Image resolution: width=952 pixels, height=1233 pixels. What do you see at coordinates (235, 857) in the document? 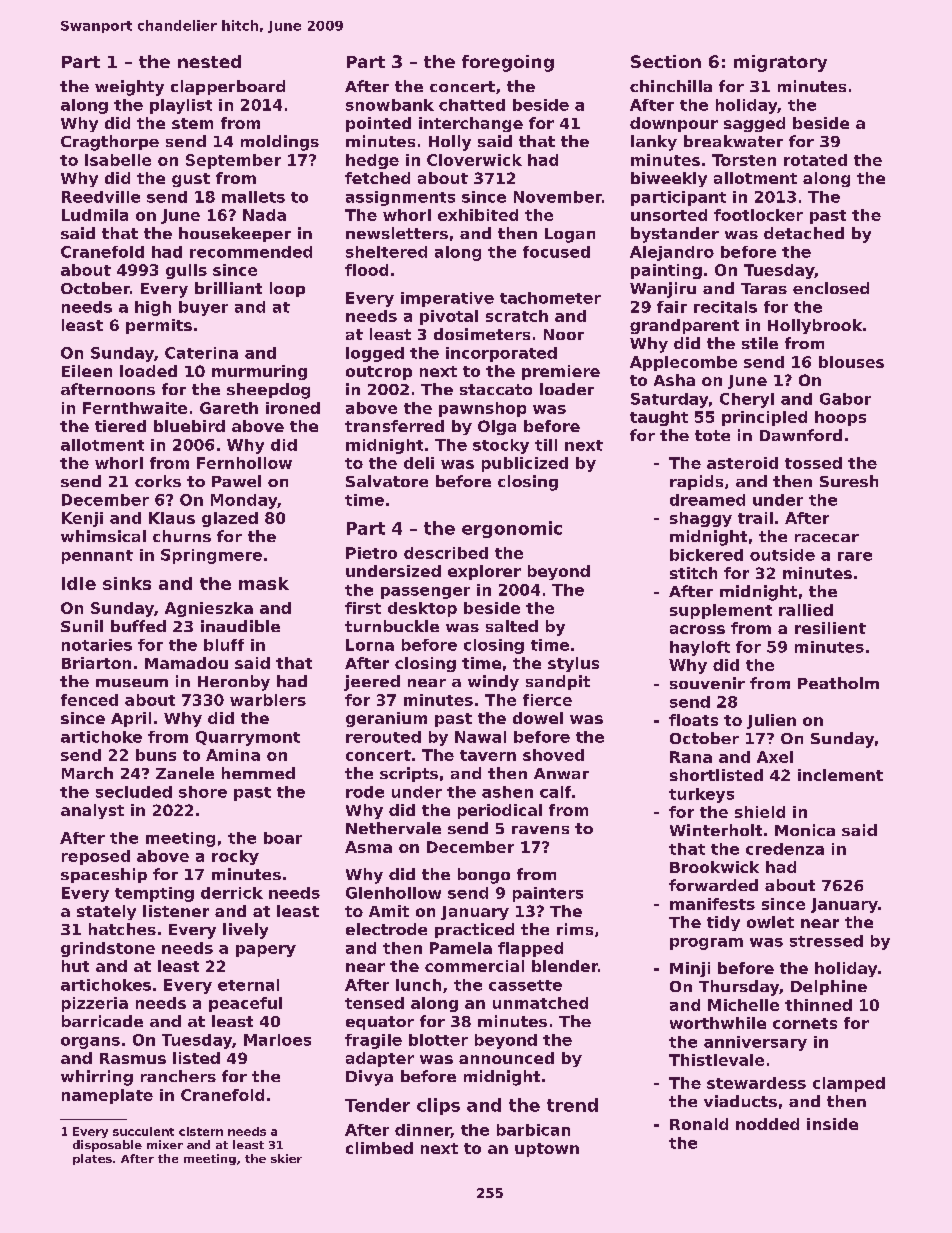
I see `rocky` at bounding box center [235, 857].
